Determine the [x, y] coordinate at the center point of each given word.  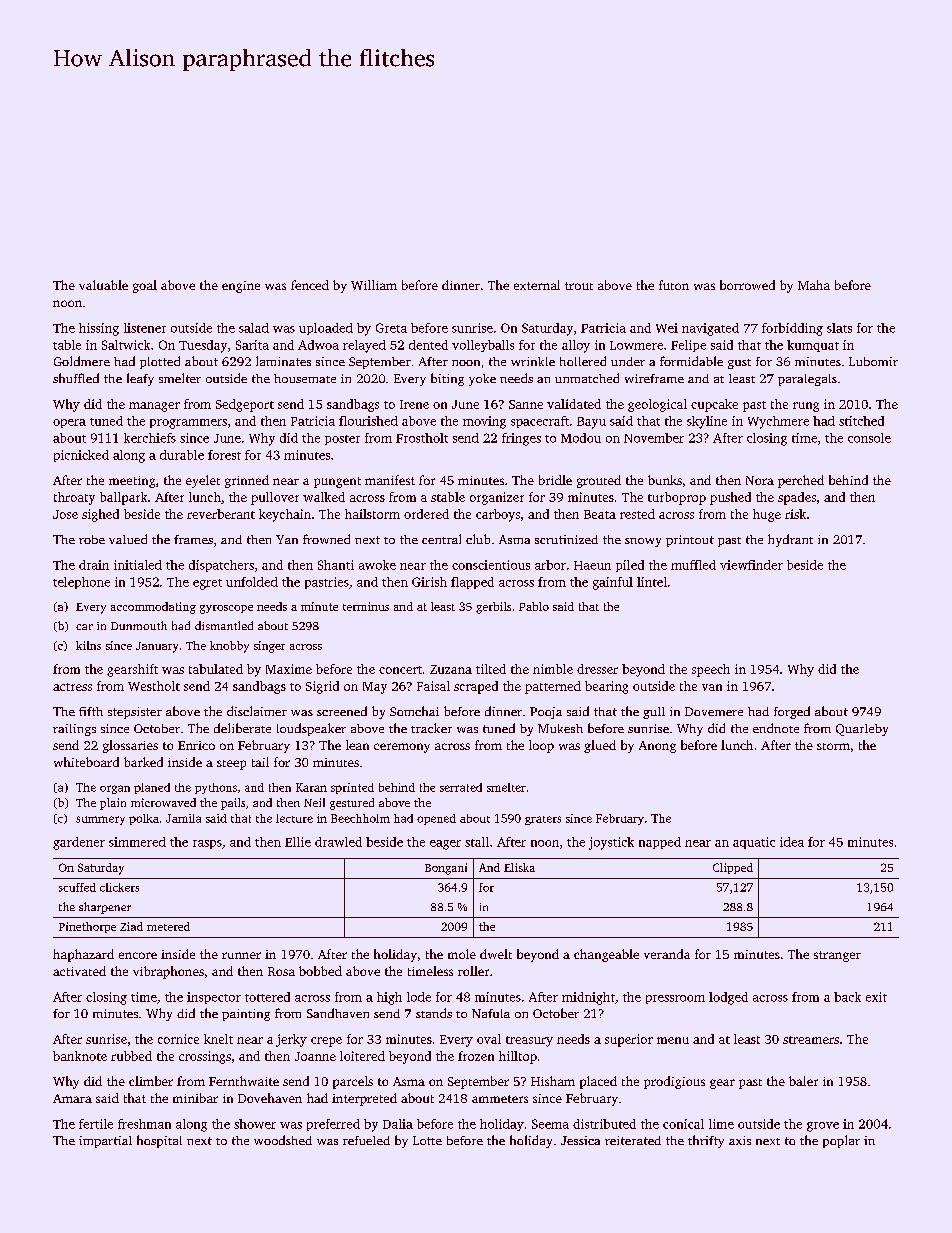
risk [795, 514]
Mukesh [560, 728]
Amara [72, 1098]
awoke [377, 565]
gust [739, 364]
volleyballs [483, 346]
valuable [103, 285]
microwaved [163, 802]
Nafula [491, 1013]
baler [803, 1081]
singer [269, 647]
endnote [776, 728]
